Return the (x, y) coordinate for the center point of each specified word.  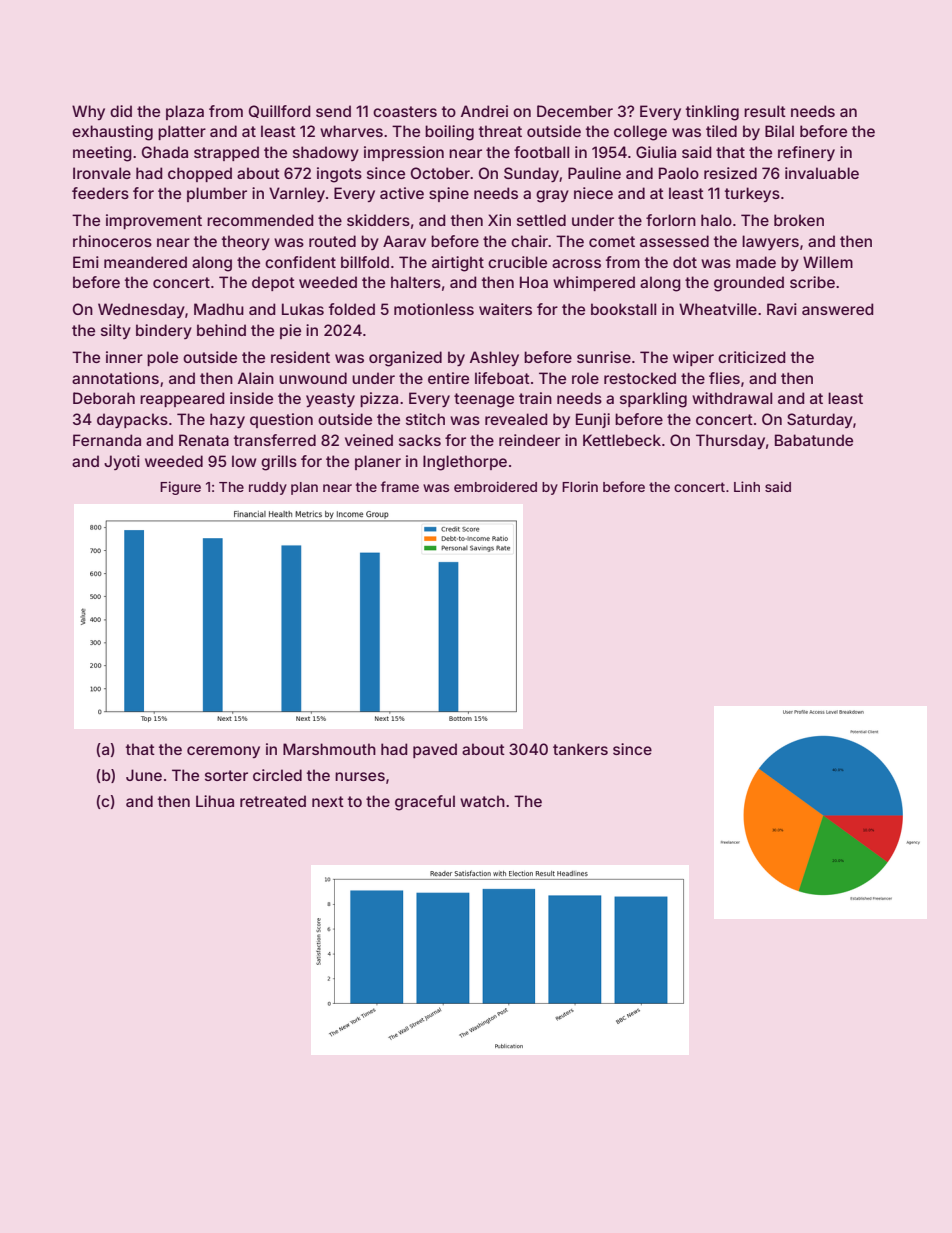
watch (482, 801)
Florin (580, 486)
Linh (747, 486)
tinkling (712, 113)
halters (416, 282)
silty (116, 331)
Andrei (484, 111)
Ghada (165, 152)
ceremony (223, 752)
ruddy (268, 488)
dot (685, 262)
